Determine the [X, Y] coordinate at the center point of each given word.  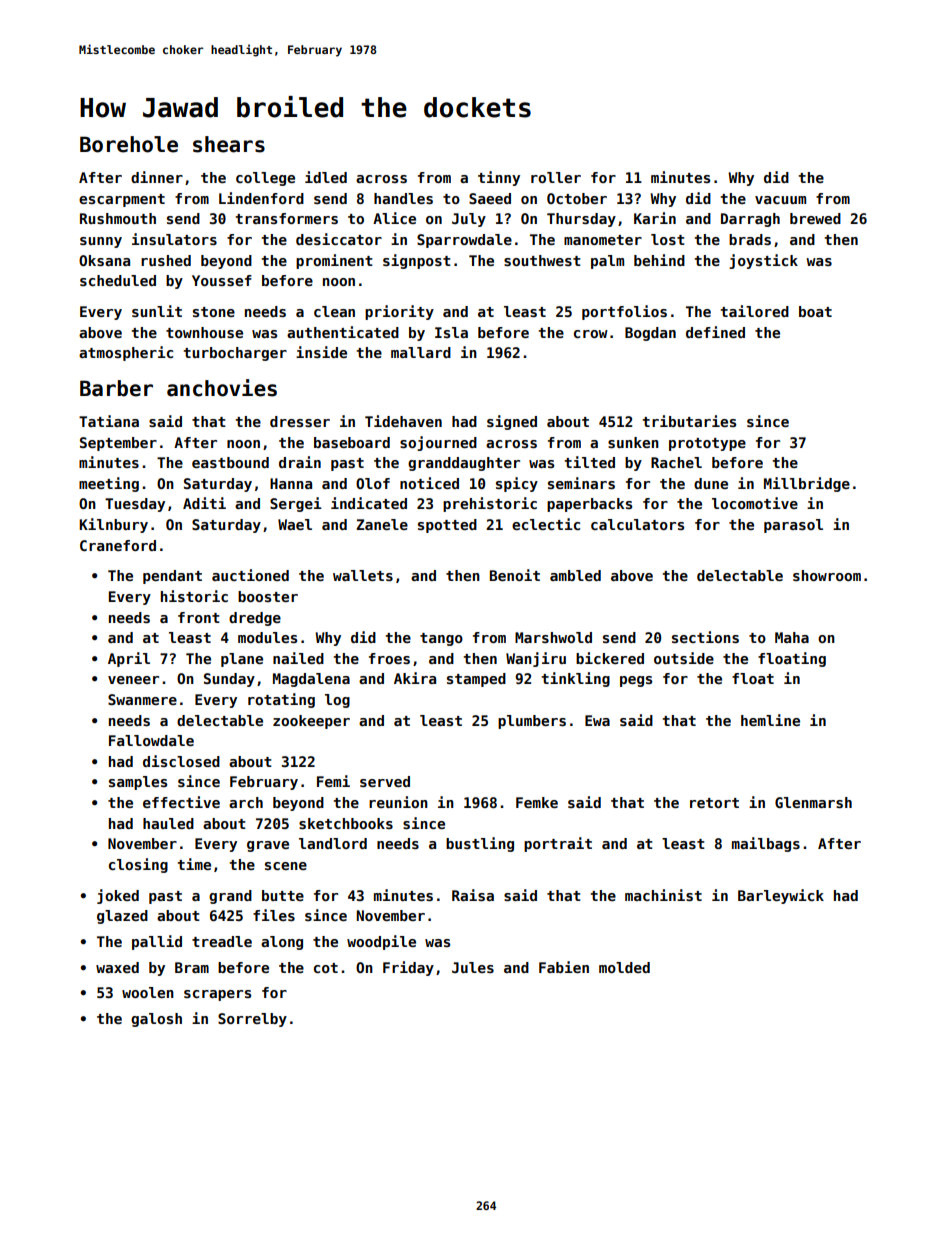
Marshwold [553, 637]
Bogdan [650, 334]
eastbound [230, 462]
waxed [117, 967]
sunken [633, 442]
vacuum [780, 200]
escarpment [122, 200]
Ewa [597, 720]
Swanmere [142, 699]
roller [556, 177]
